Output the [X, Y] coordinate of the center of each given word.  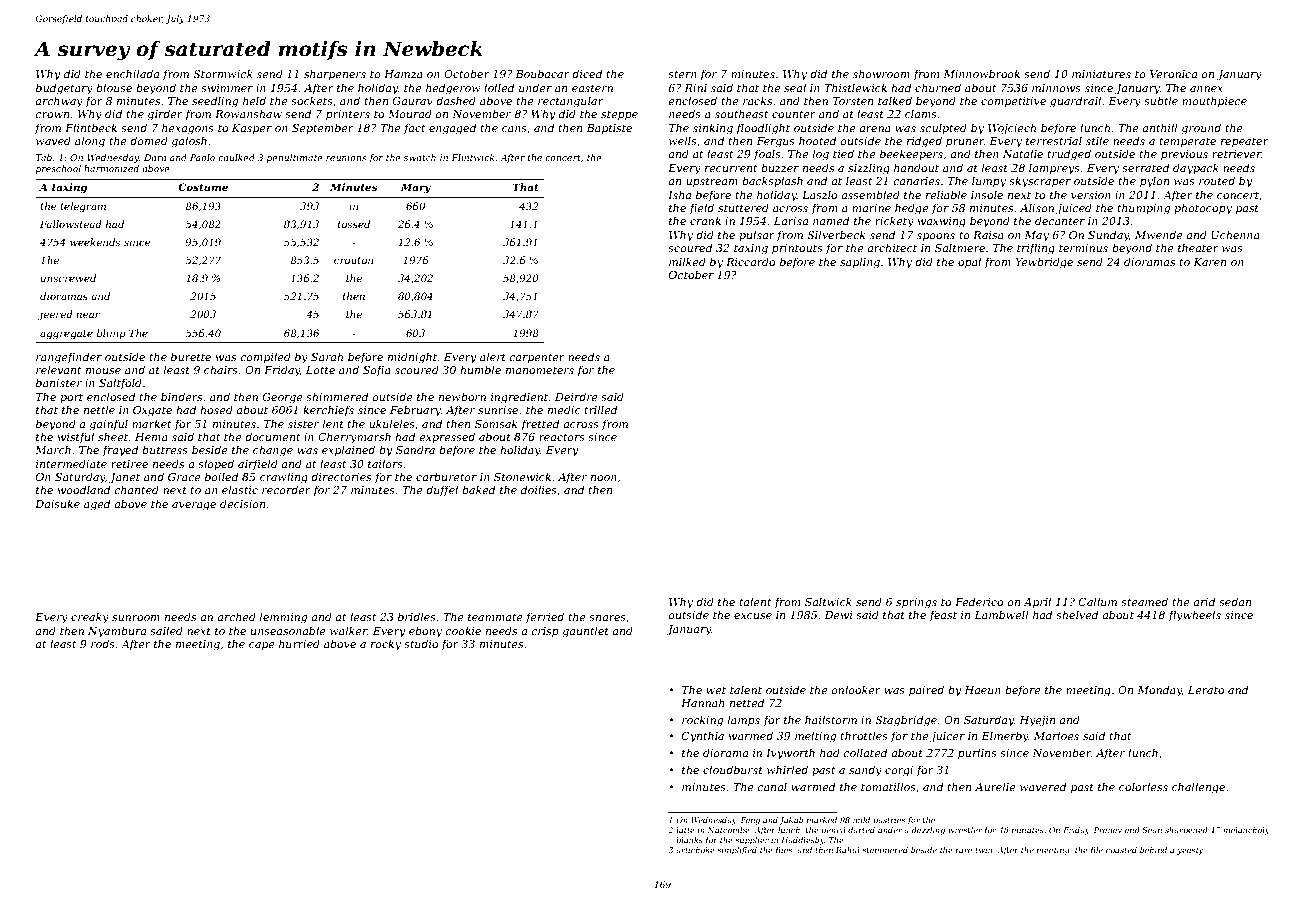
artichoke [695, 850]
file [1096, 851]
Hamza [403, 74]
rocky [386, 645]
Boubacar [542, 73]
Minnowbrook [981, 73]
